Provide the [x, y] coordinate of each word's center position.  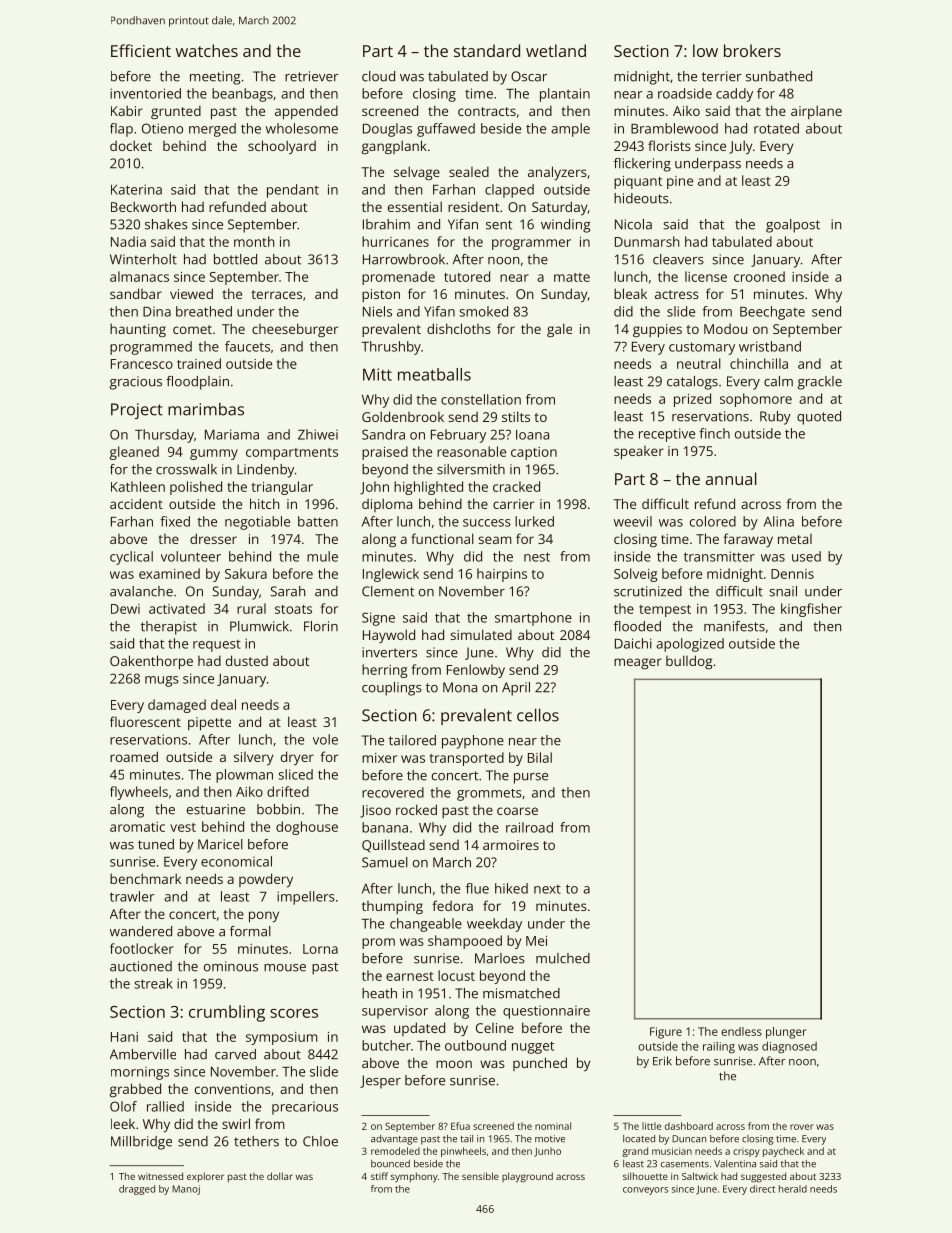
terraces [276, 294]
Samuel [385, 862]
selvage [417, 173]
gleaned [134, 453]
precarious [305, 1108]
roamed [134, 756]
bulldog [689, 662]
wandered [141, 931]
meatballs [434, 374]
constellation [481, 399]
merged [212, 130]
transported [467, 759]
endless [741, 1031]
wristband [770, 346]
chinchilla [759, 363]
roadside [685, 93]
